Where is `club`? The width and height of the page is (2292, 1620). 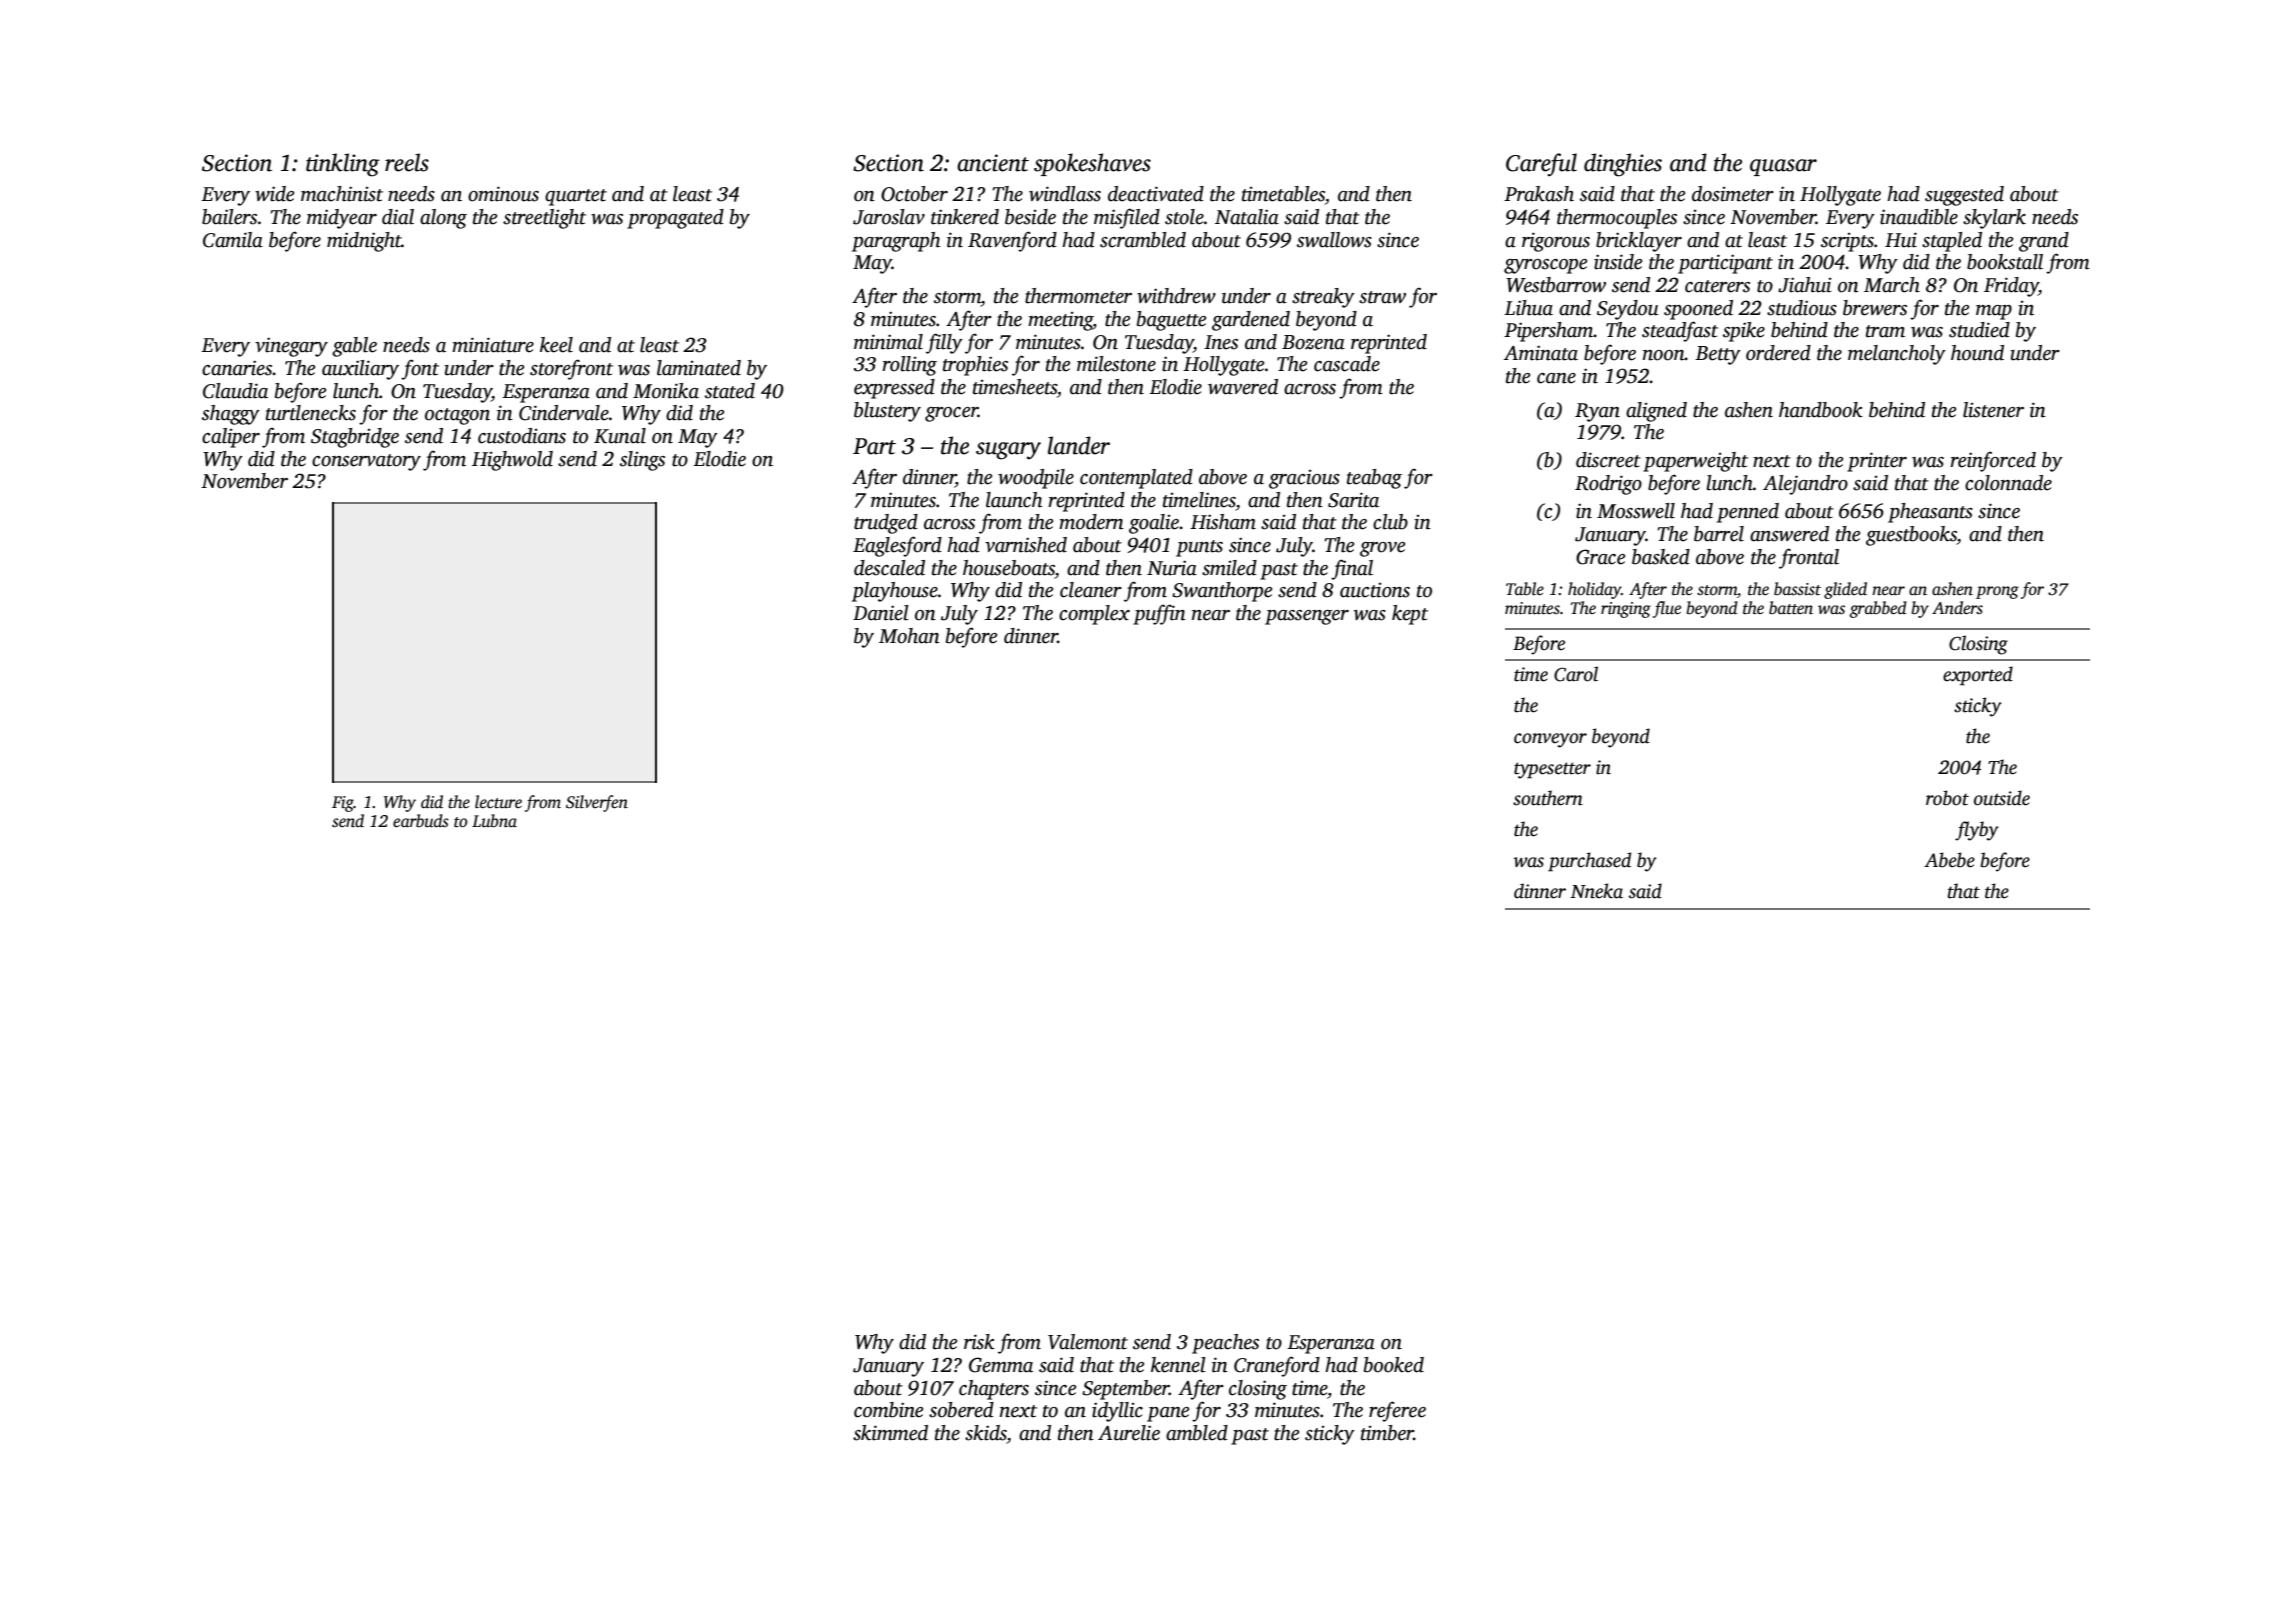 club is located at coordinates (1390, 522).
